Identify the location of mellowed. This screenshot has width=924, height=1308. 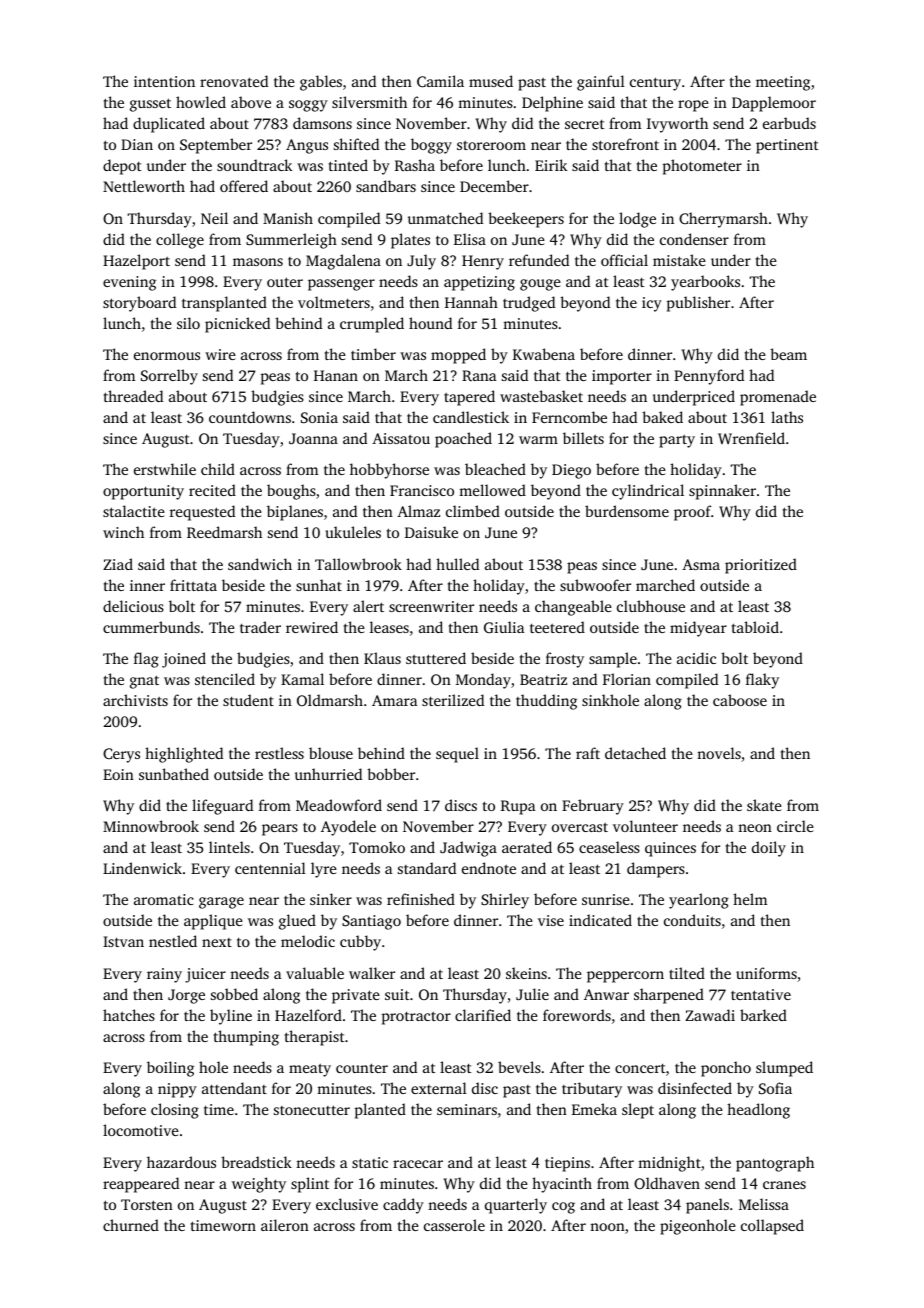
(492, 490).
